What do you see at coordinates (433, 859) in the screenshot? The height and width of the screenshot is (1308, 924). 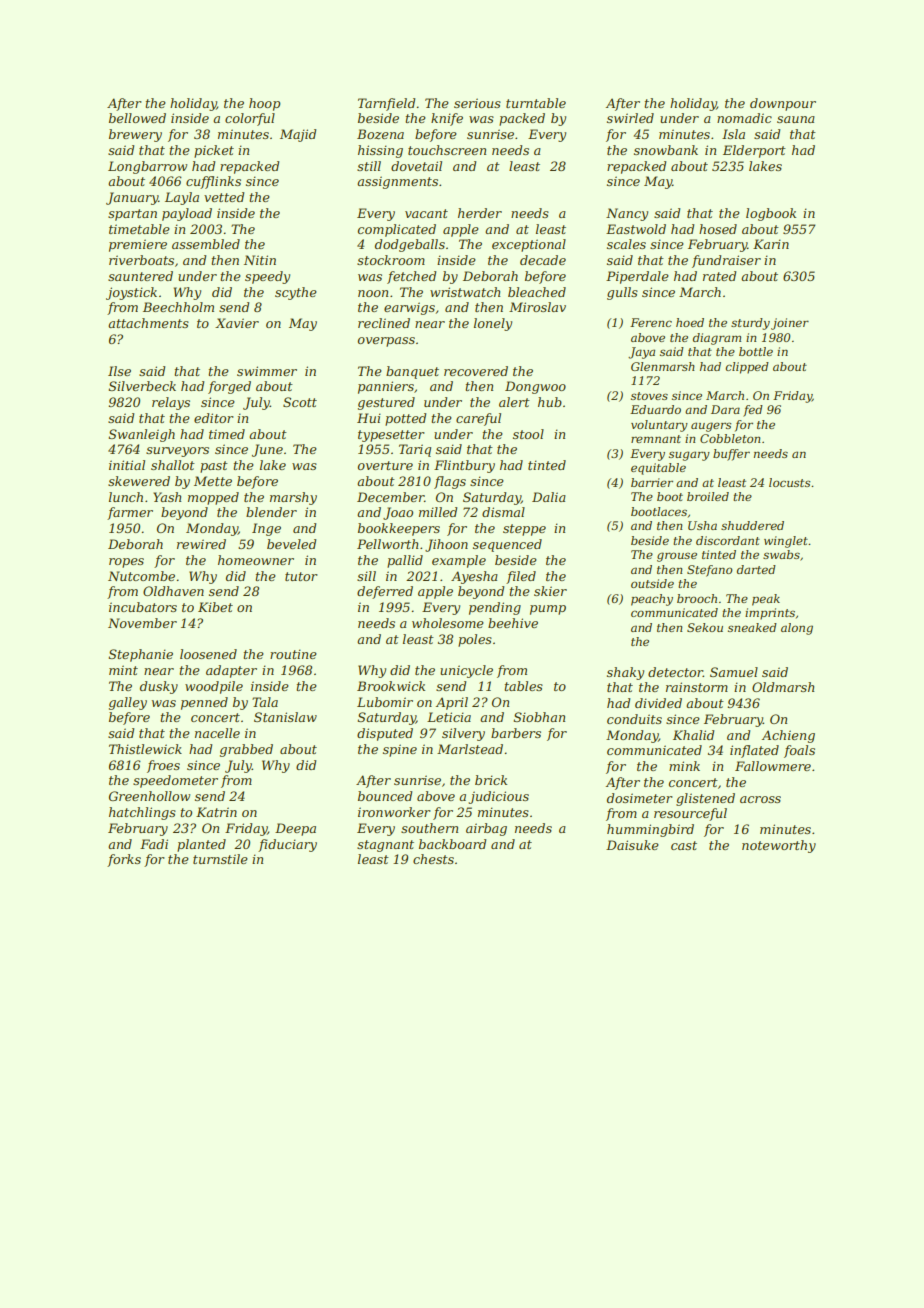 I see `chests` at bounding box center [433, 859].
